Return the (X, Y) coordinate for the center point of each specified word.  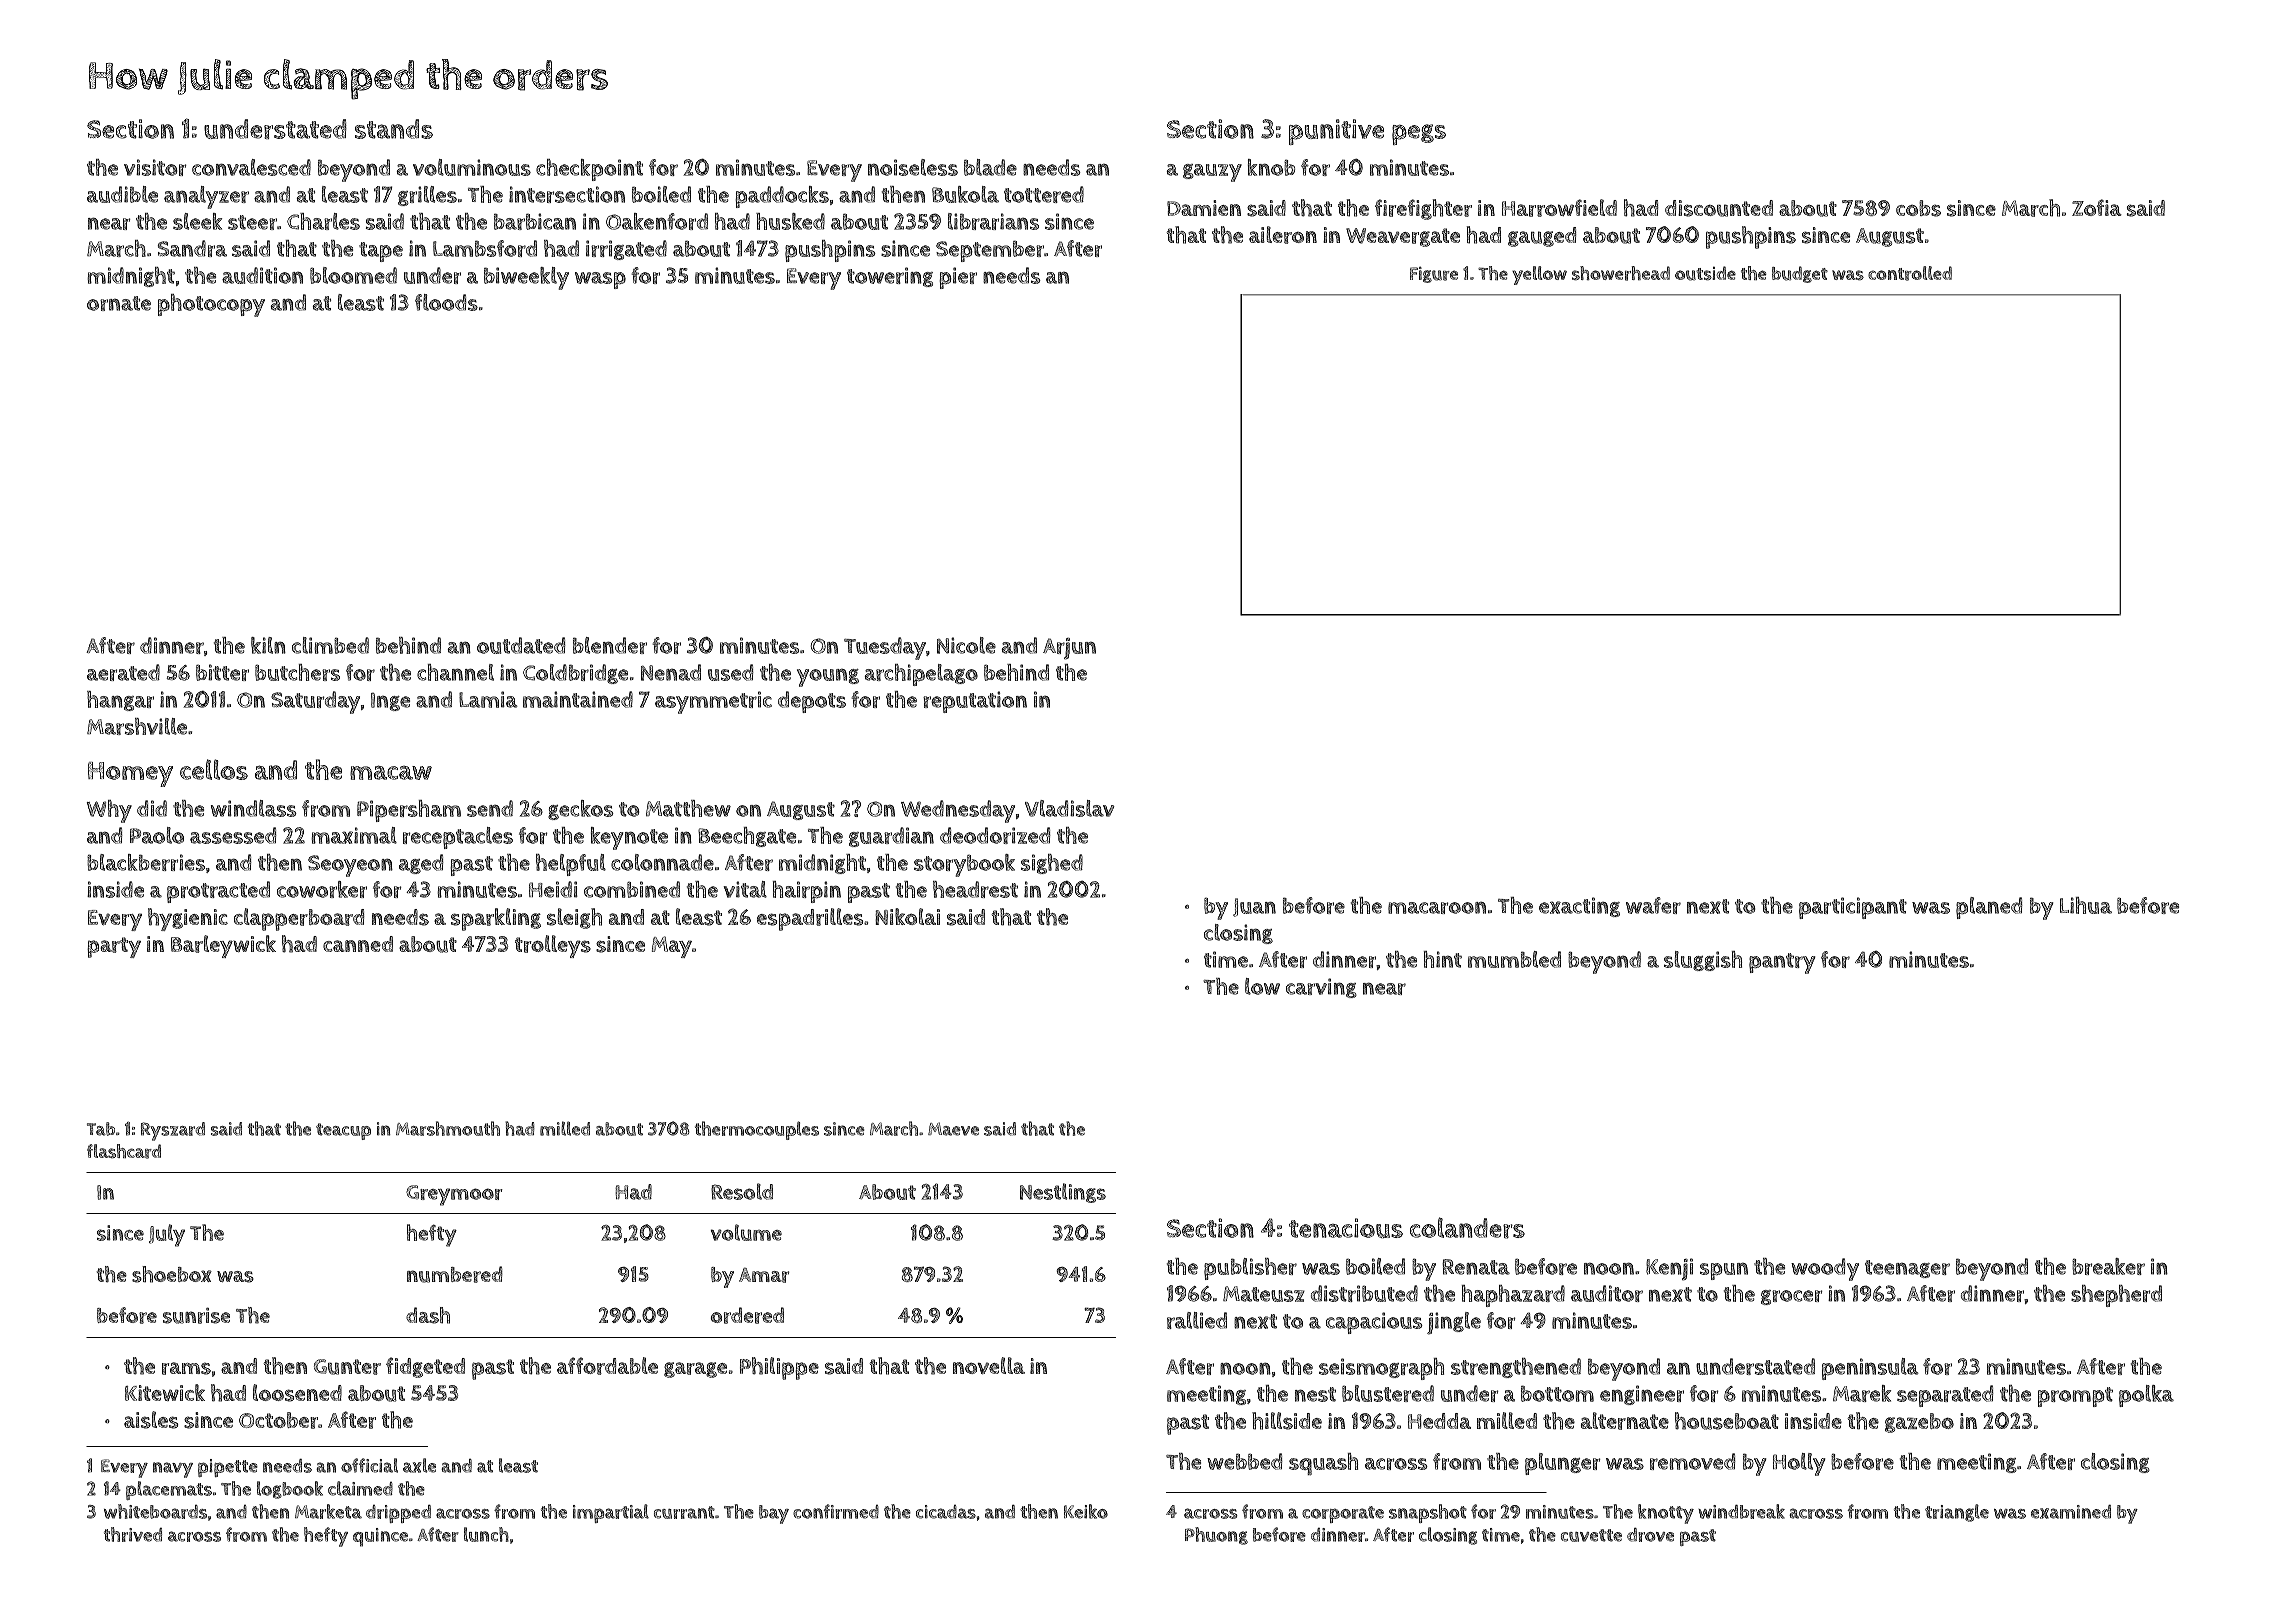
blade (990, 167)
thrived (133, 1534)
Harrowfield (1559, 208)
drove (1650, 1535)
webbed (1244, 1461)
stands (394, 129)
